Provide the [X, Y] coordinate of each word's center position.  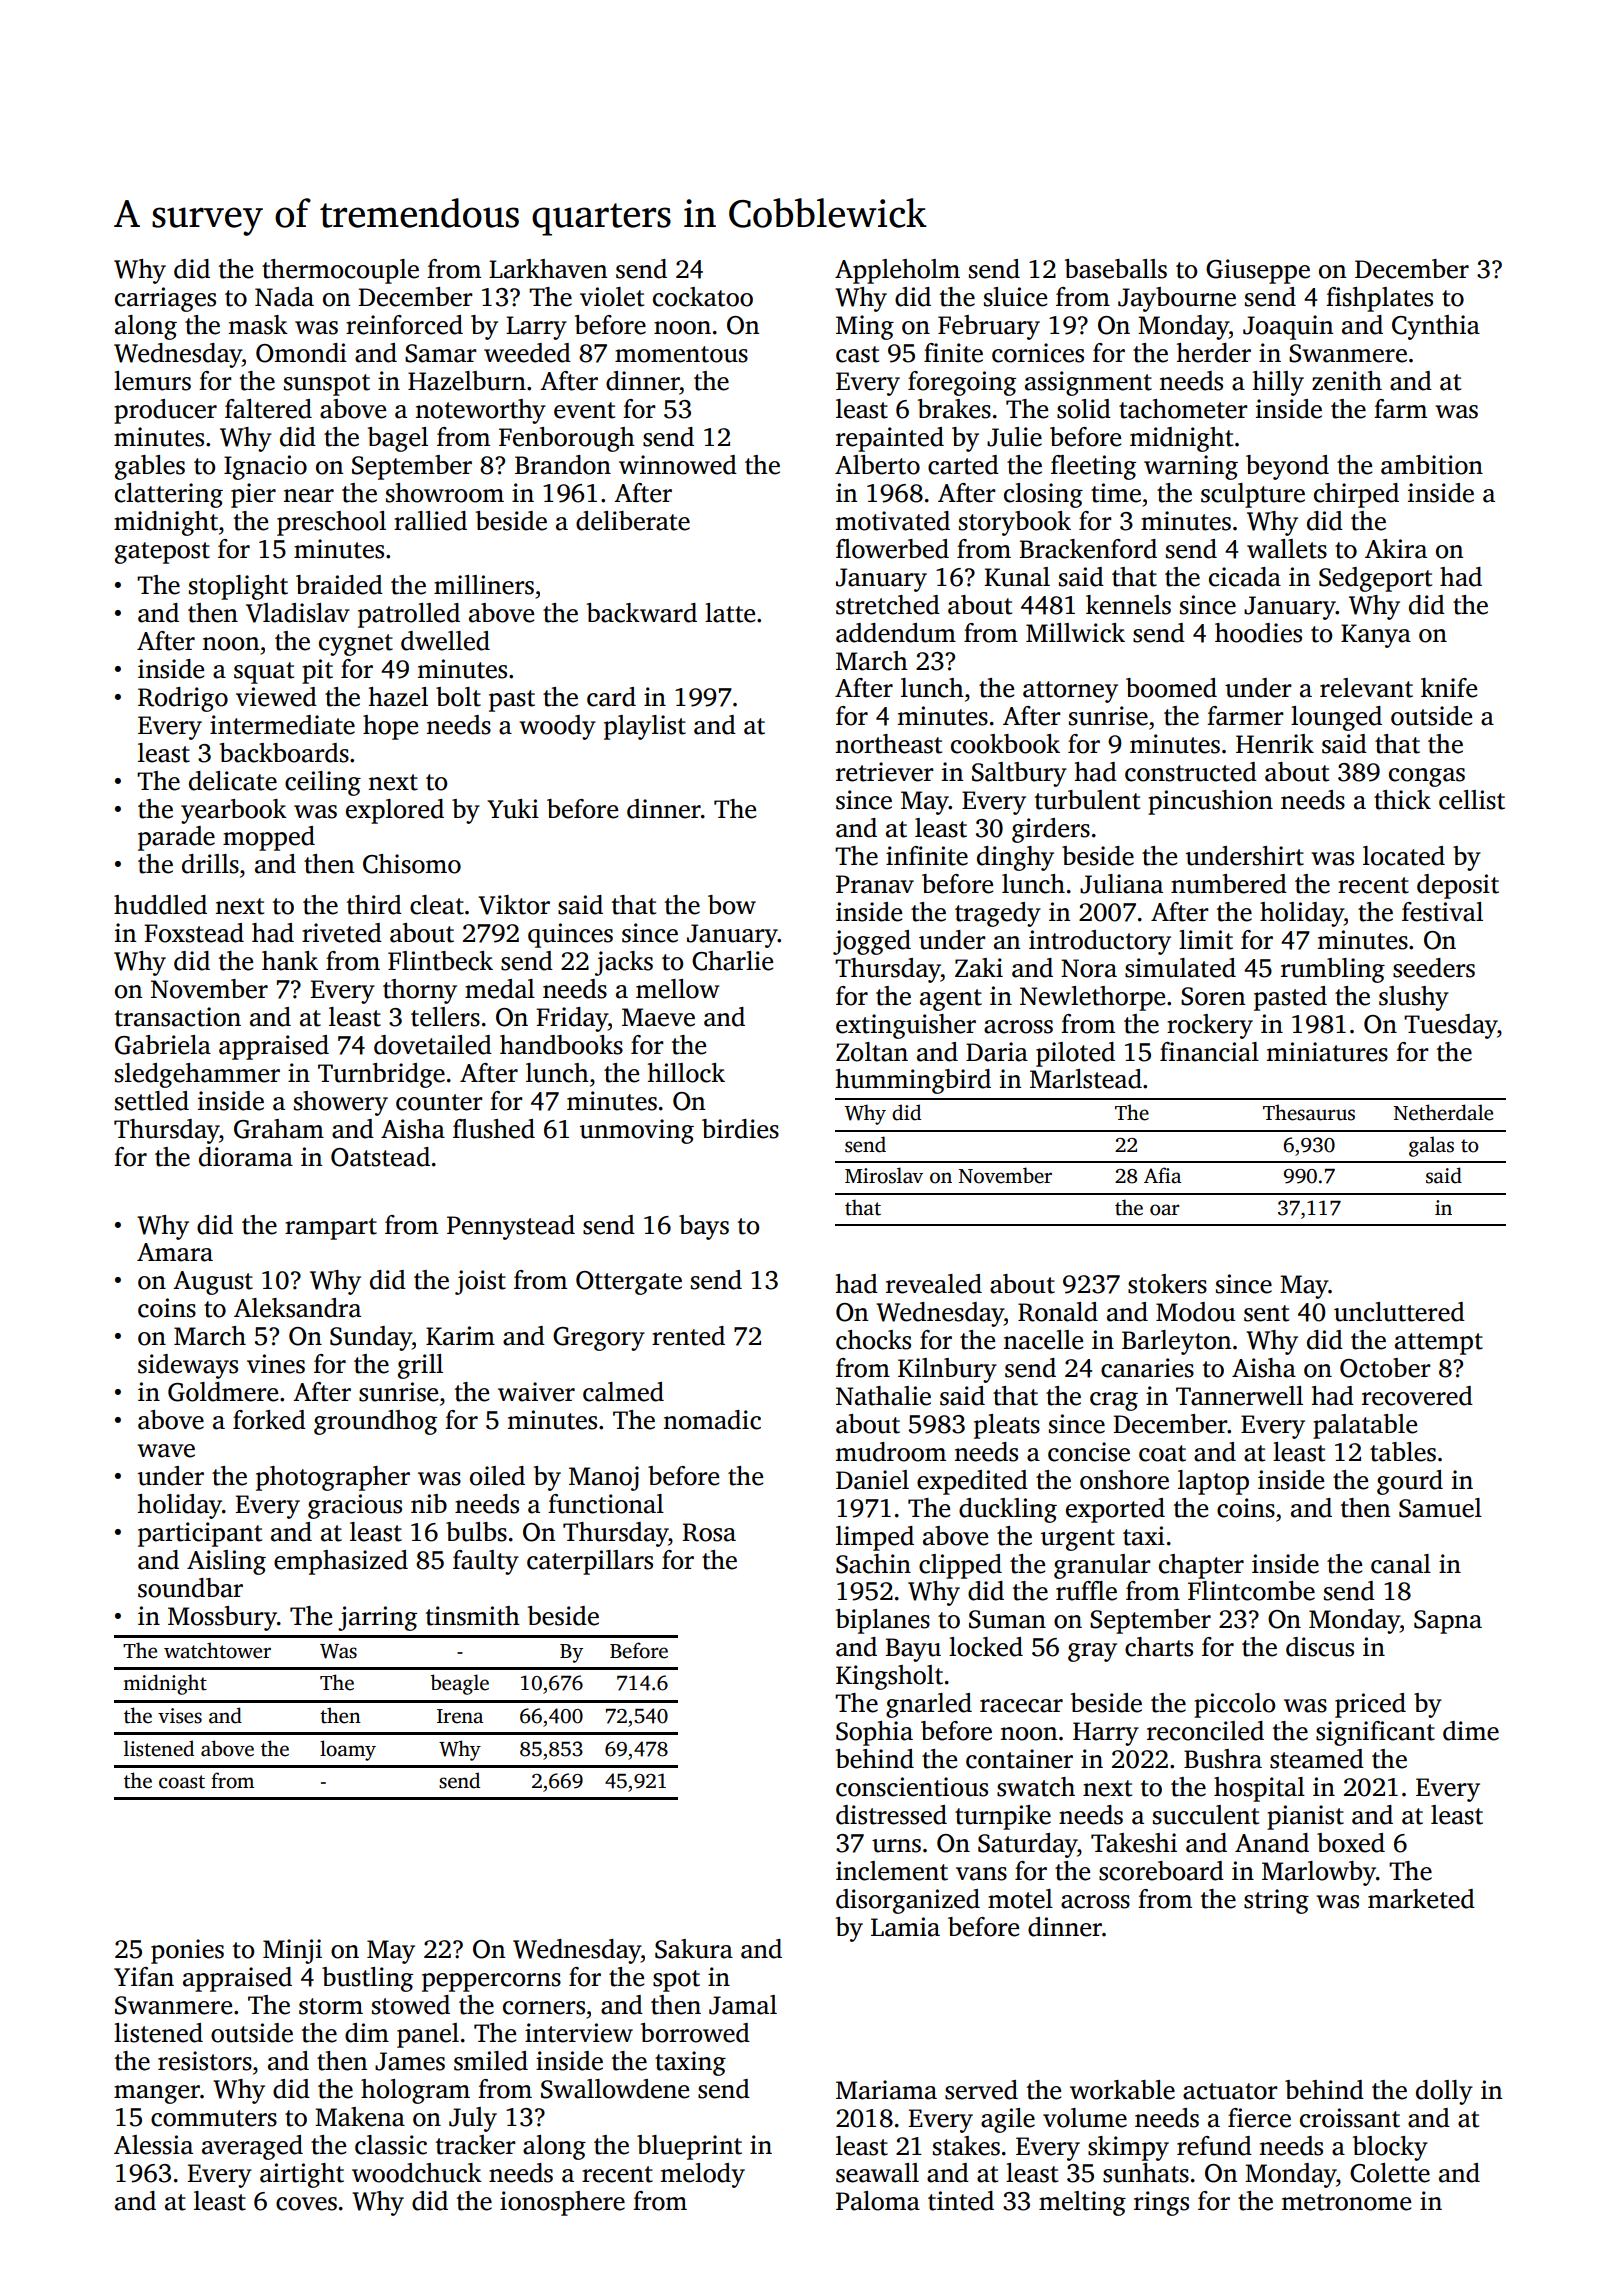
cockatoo [703, 297]
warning [1191, 467]
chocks [873, 1340]
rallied [430, 521]
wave [166, 1451]
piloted [1075, 1054]
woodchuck [417, 2173]
